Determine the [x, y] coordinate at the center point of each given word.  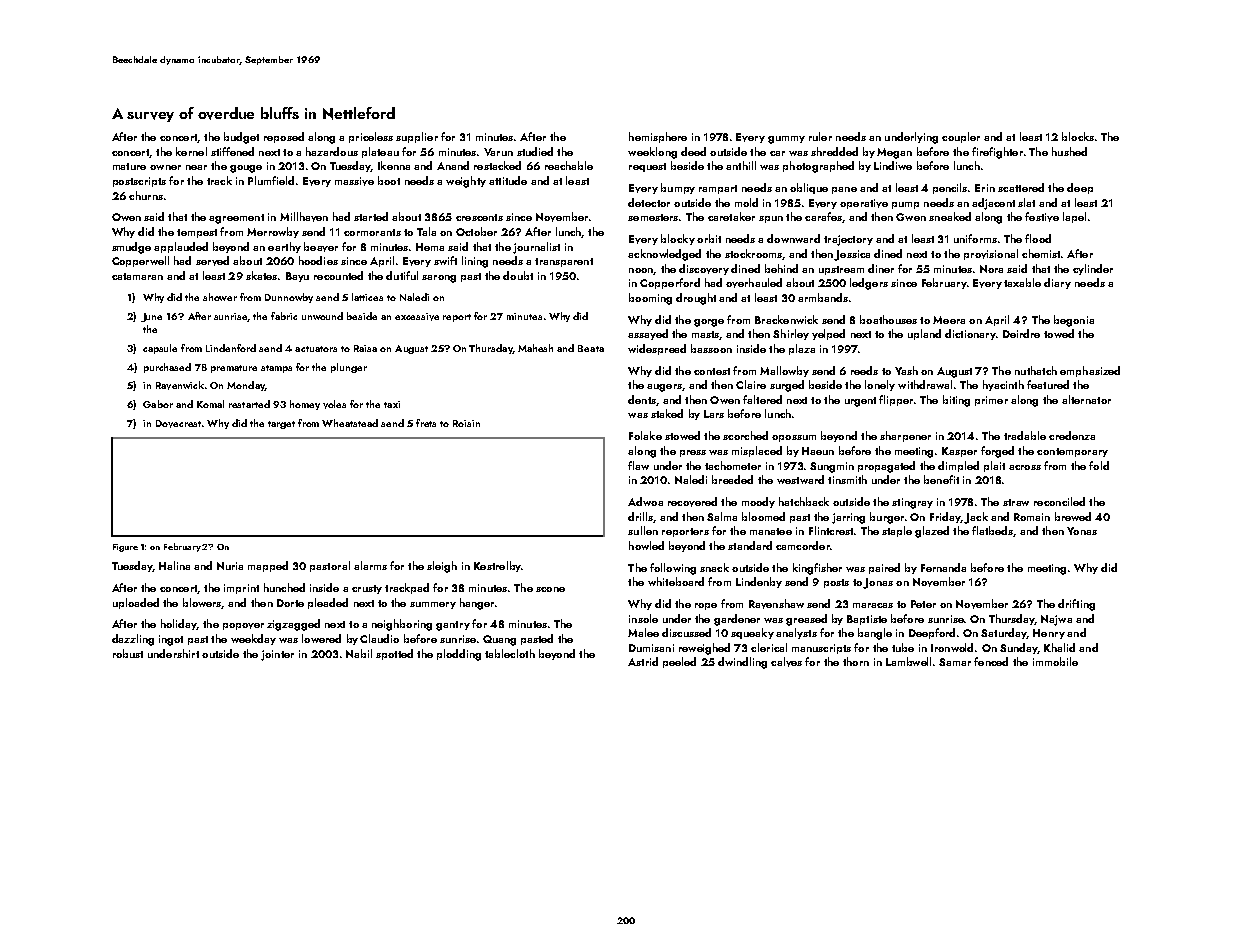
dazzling [133, 640]
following [673, 569]
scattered [1021, 187]
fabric [284, 316]
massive [354, 181]
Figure [125, 548]
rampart [718, 189]
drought [696, 299]
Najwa [1056, 620]
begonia [1074, 321]
